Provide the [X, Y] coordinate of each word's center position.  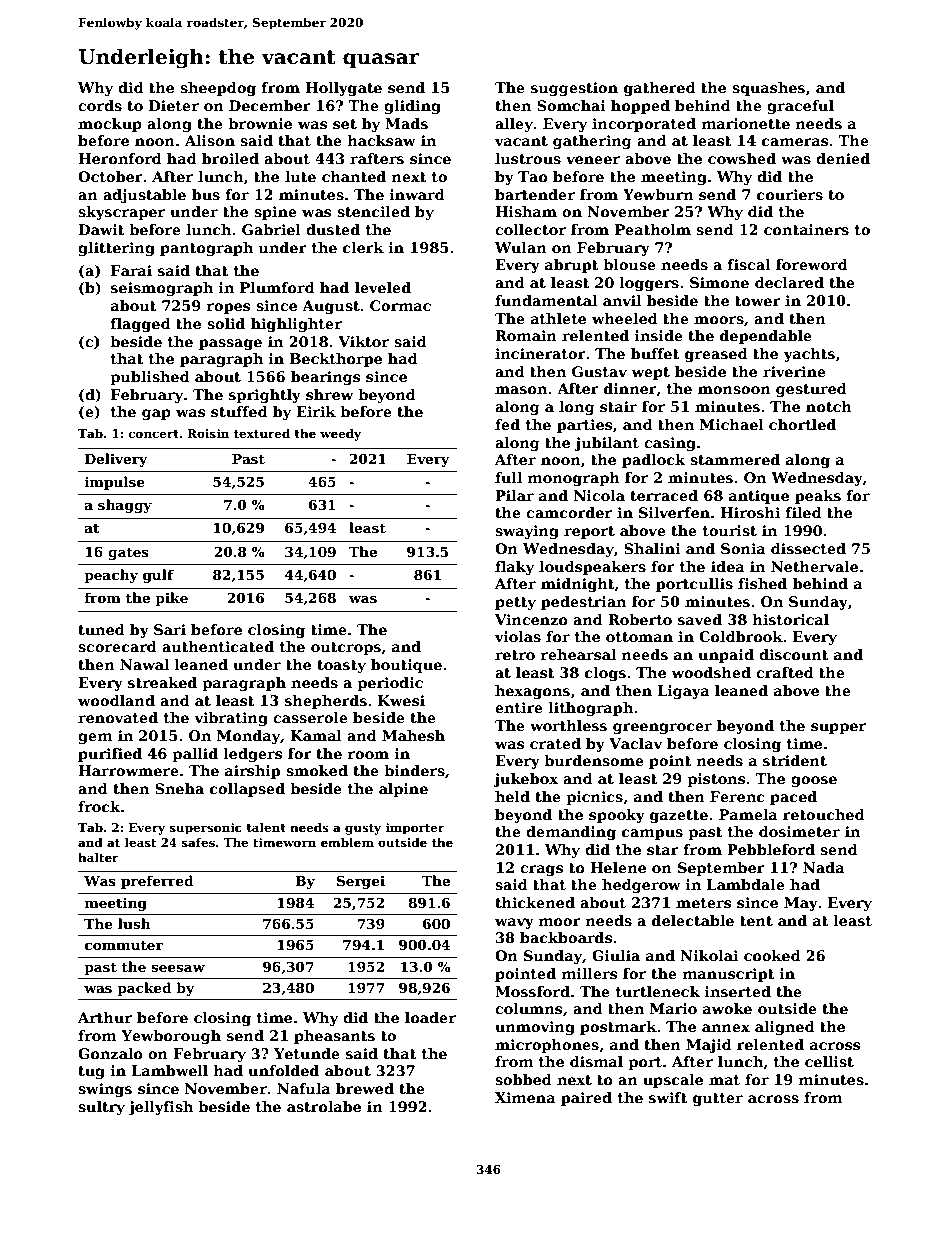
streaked [162, 682]
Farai [131, 270]
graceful [800, 107]
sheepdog [218, 89]
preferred [157, 882]
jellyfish [160, 1108]
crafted [785, 672]
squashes [768, 89]
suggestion [574, 89]
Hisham [526, 211]
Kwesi [401, 700]
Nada [824, 867]
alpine [403, 790]
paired [586, 1099]
